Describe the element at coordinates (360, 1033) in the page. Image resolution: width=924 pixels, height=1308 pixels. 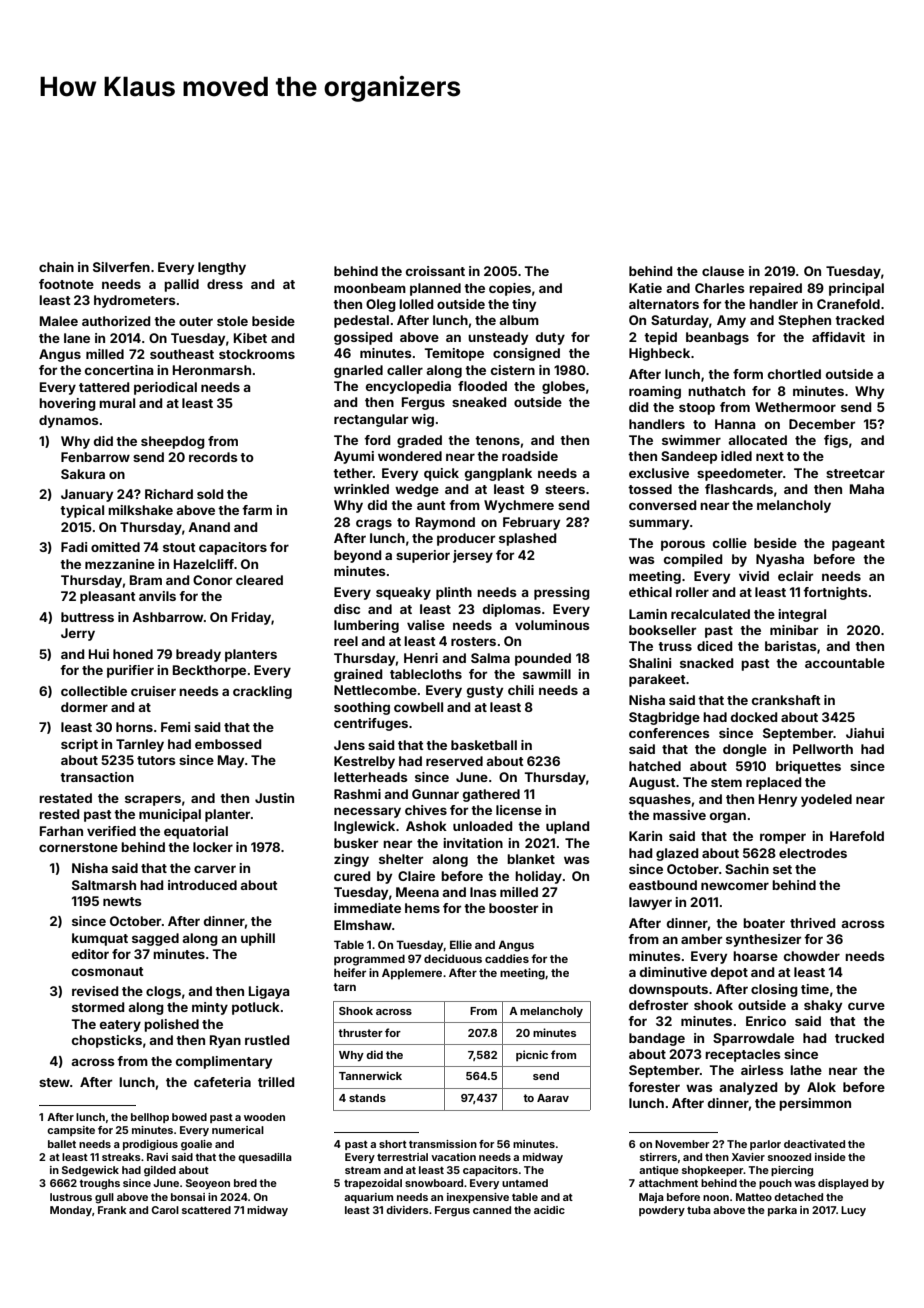
I see `thruster` at that location.
